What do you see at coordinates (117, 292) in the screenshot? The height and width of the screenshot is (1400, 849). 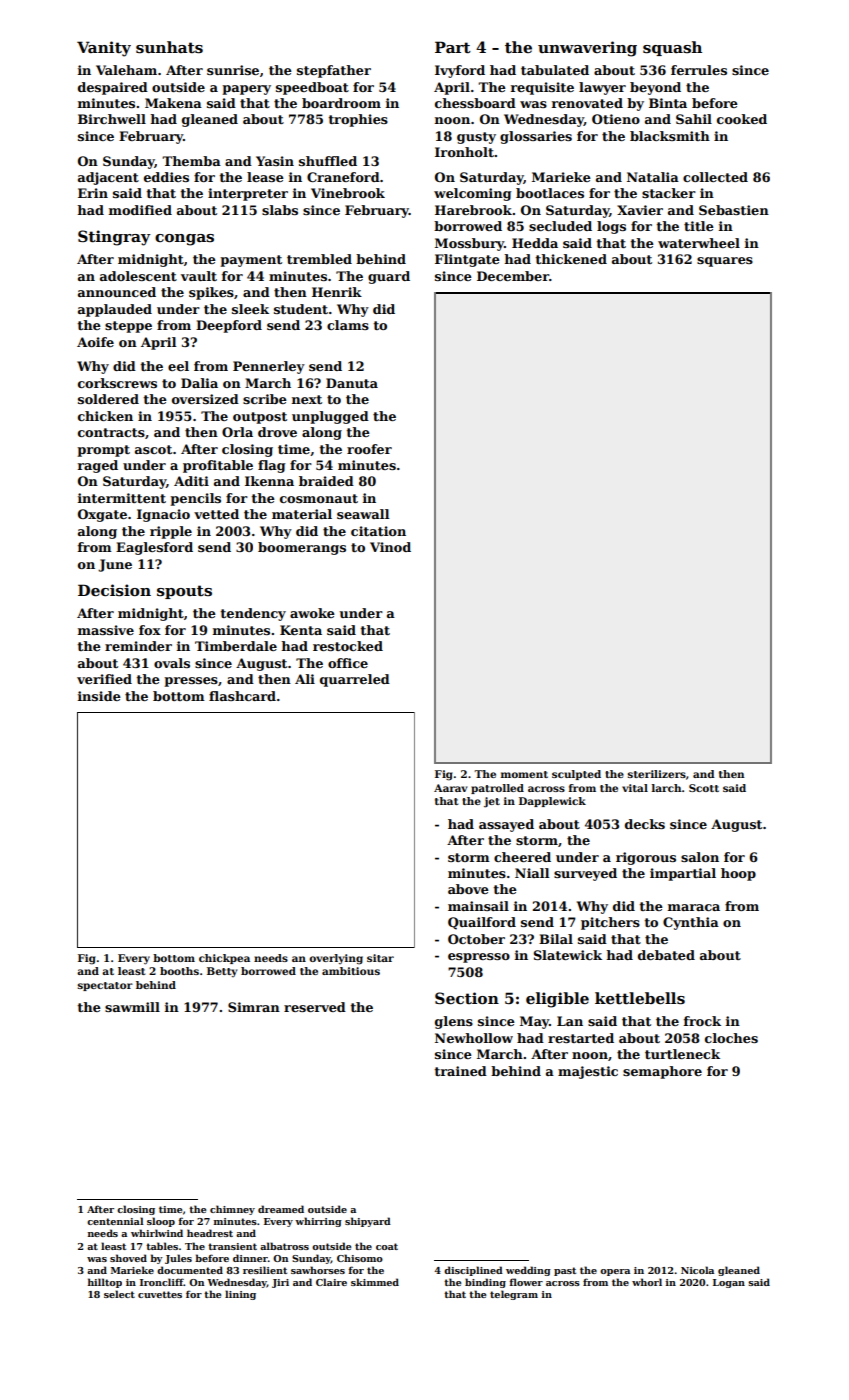 I see `announced` at bounding box center [117, 292].
